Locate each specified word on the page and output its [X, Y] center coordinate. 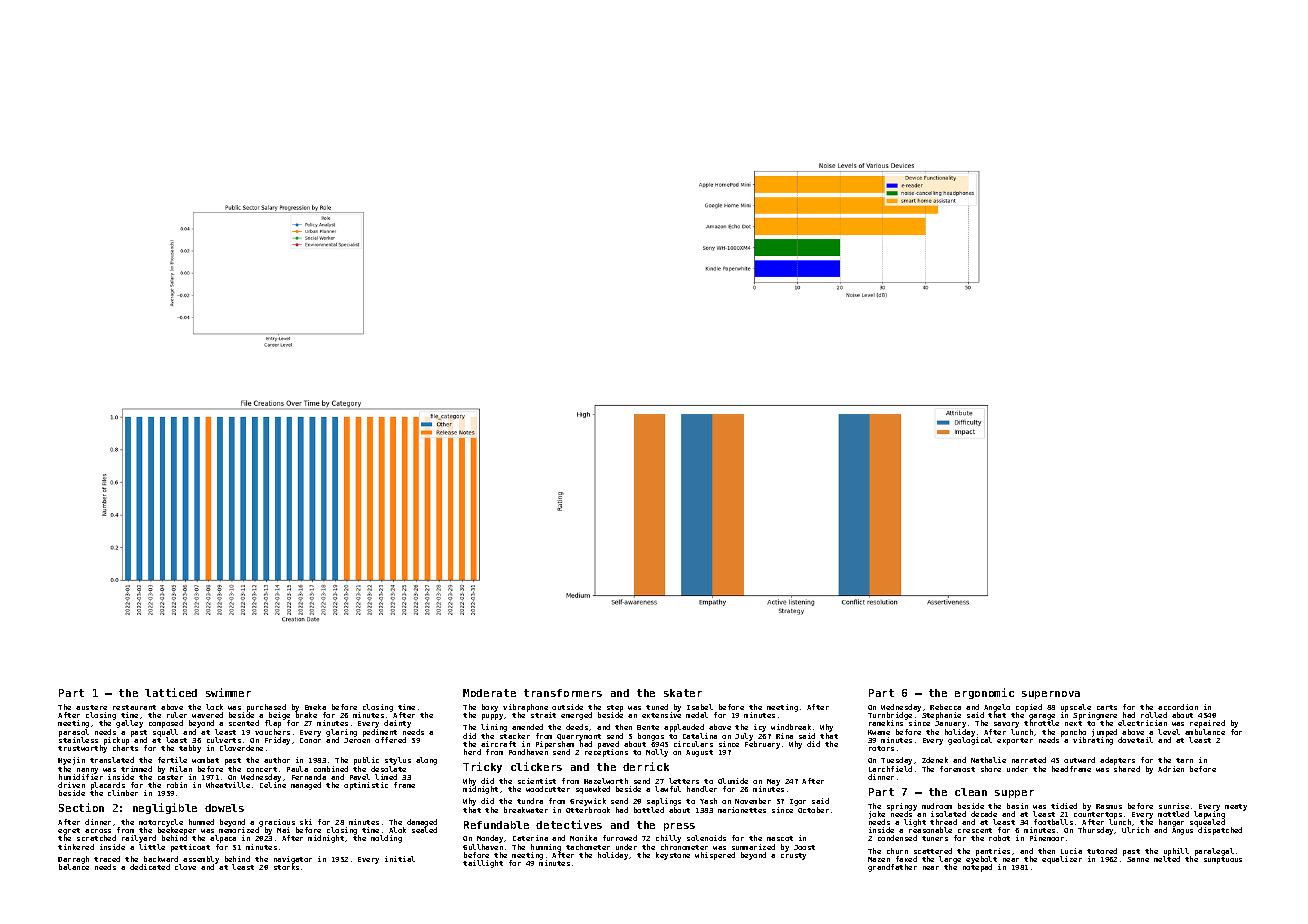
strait [543, 715]
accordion [1178, 707]
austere [91, 707]
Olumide [733, 781]
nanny [87, 771]
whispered [715, 856]
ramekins [886, 723]
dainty [397, 724]
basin [1017, 806]
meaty [1236, 807]
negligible [165, 808]
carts [1107, 707]
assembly [201, 860]
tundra [530, 801]
